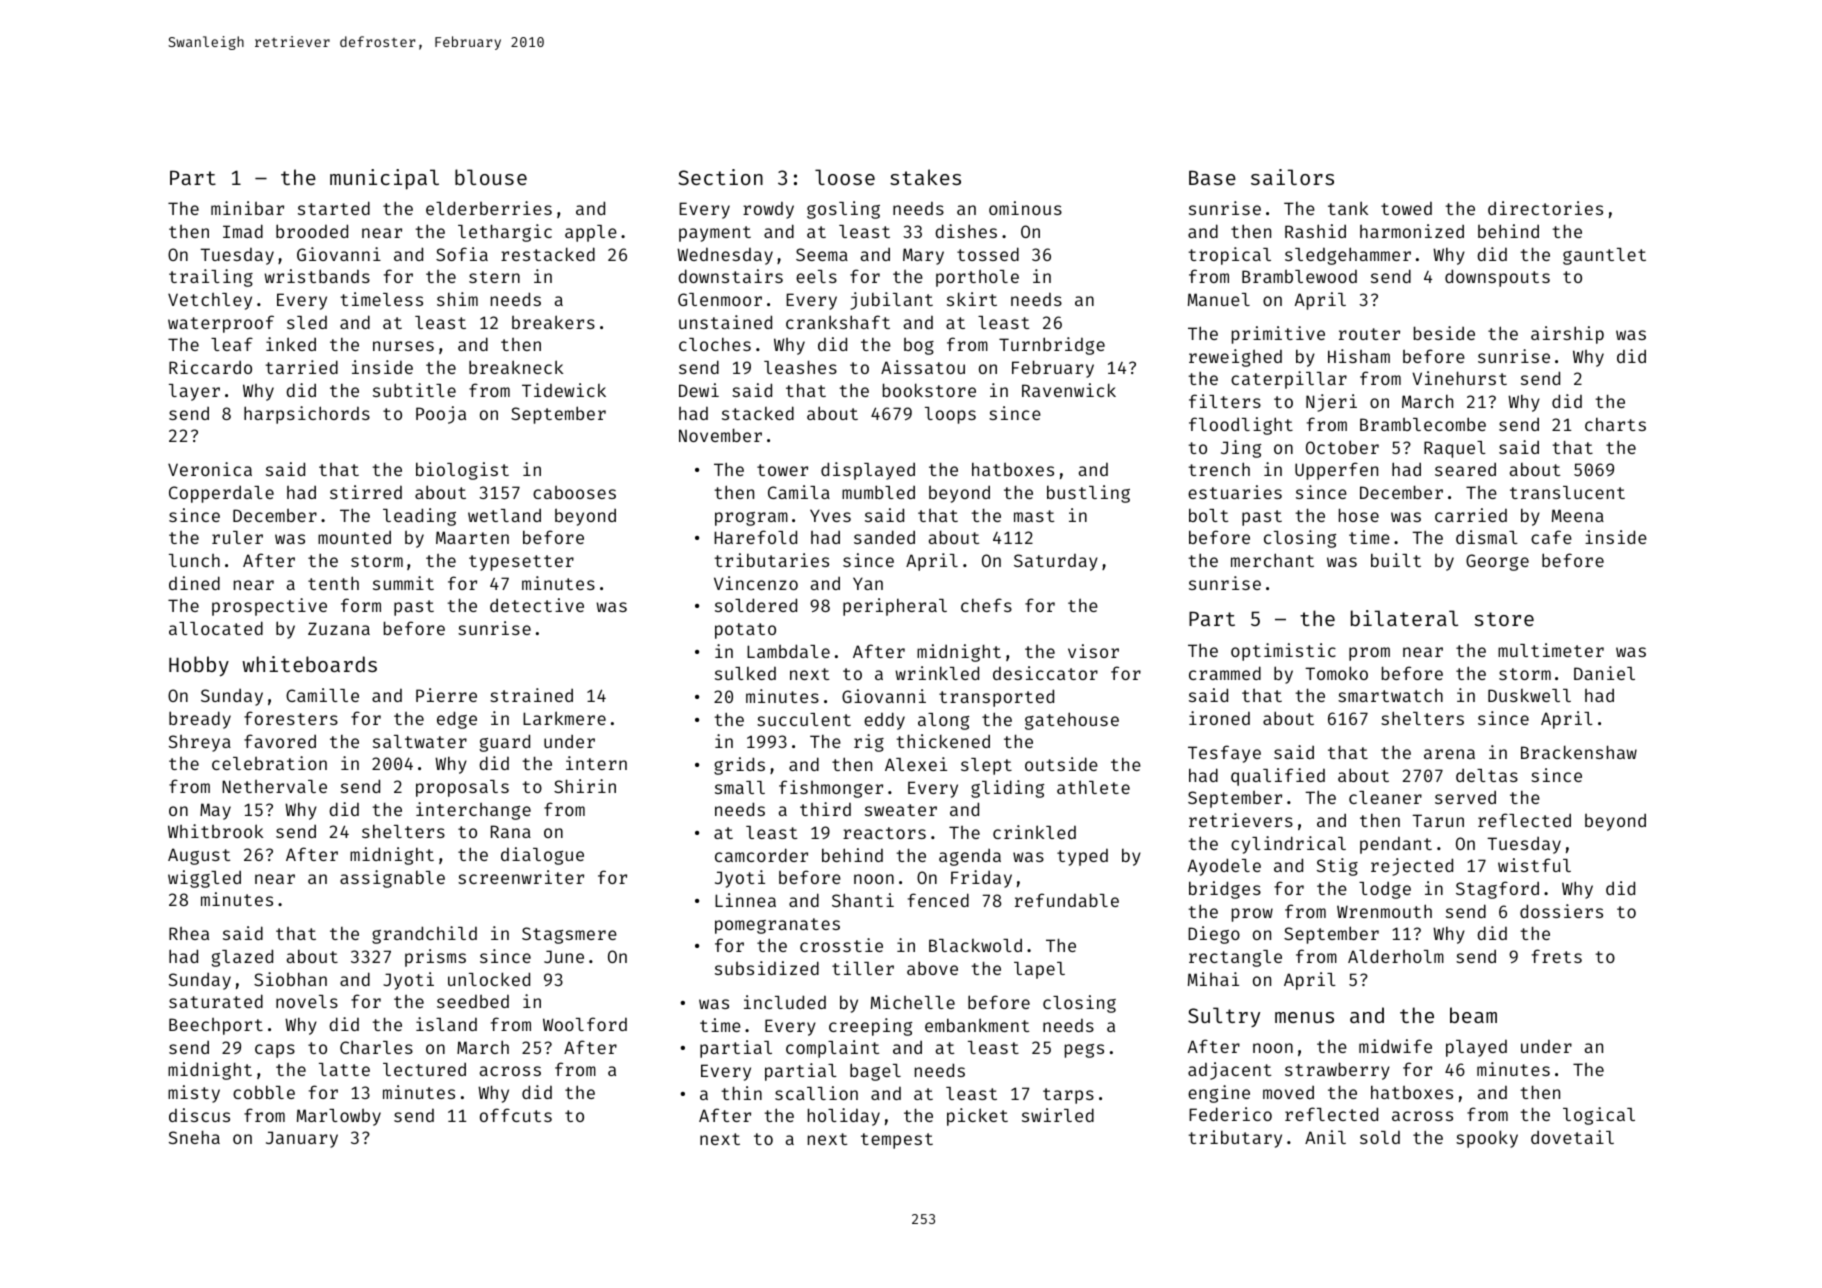 The width and height of the document is (1822, 1288). I want to click on trailing, so click(211, 278).
